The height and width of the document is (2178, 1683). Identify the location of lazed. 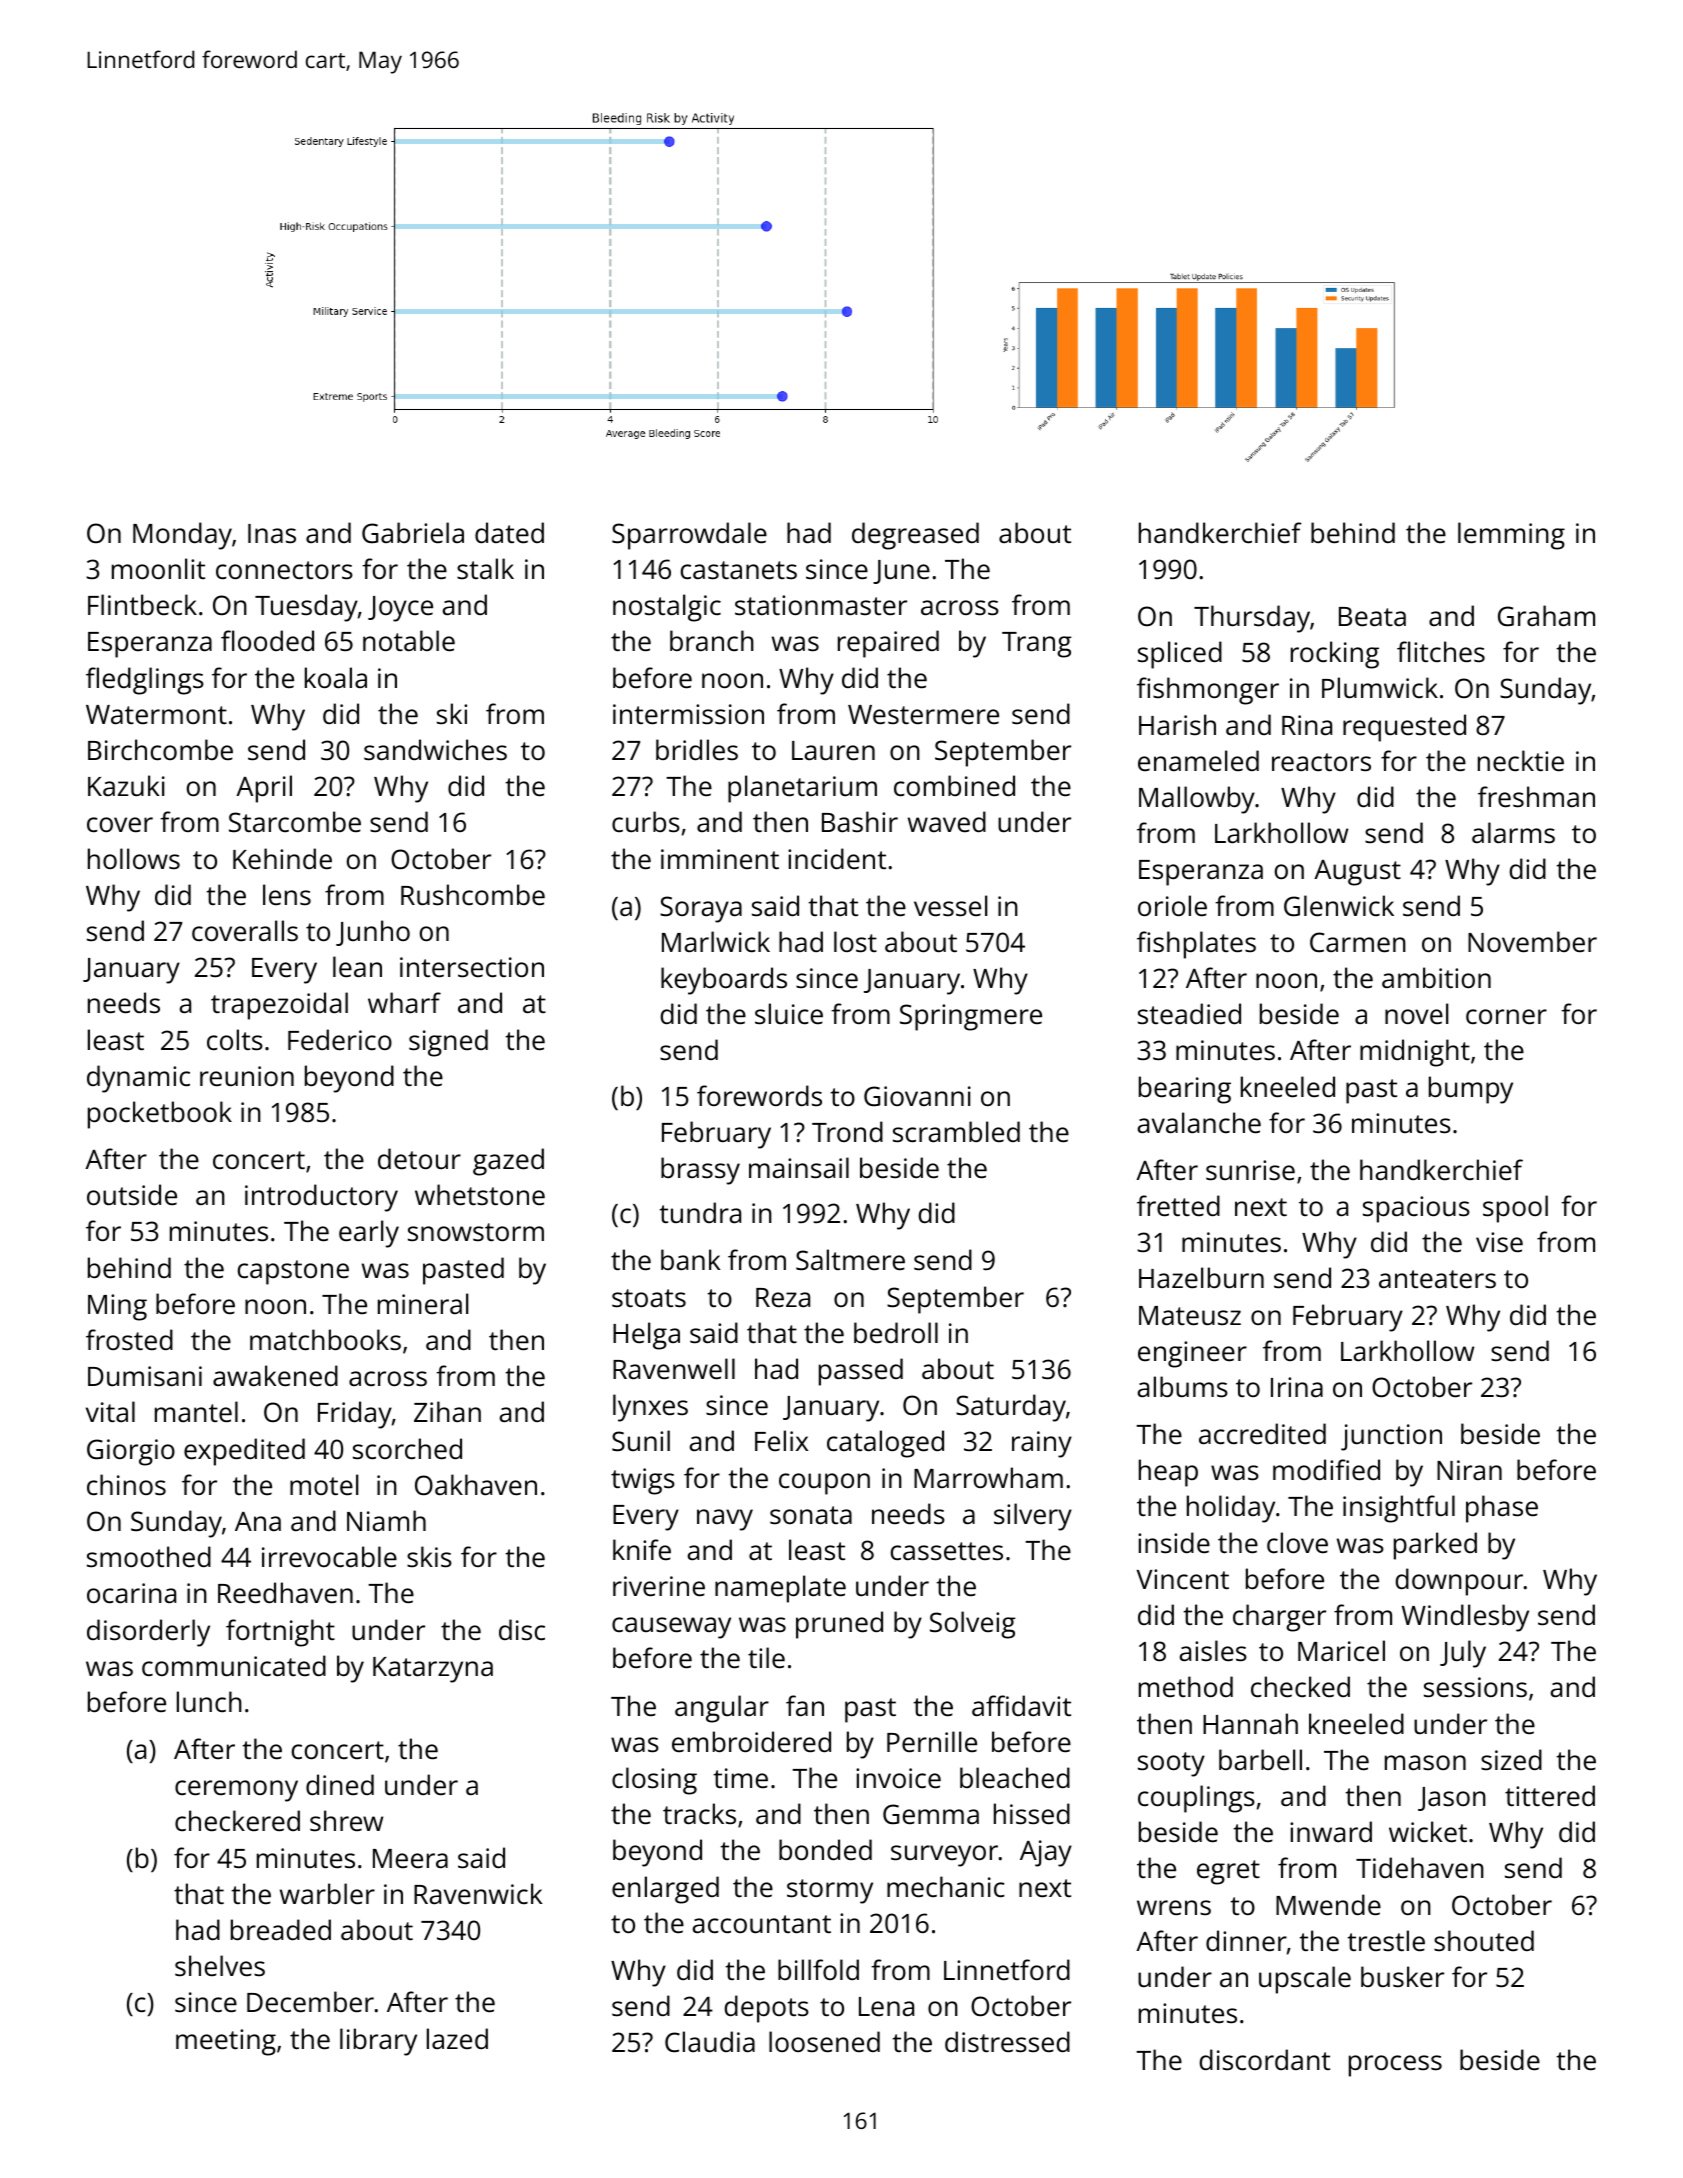
(457, 2038).
